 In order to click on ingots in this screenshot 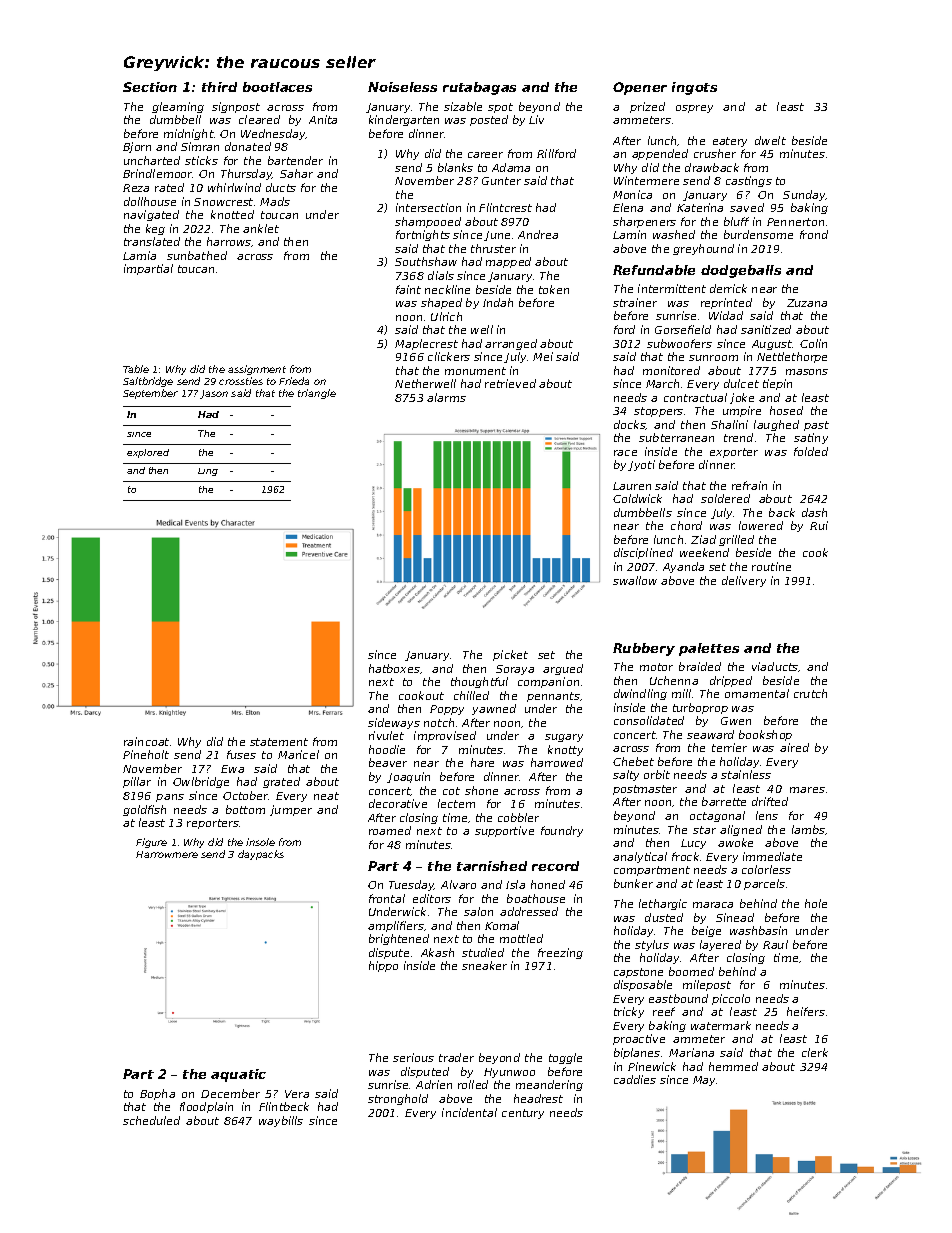, I will do `click(694, 88)`.
